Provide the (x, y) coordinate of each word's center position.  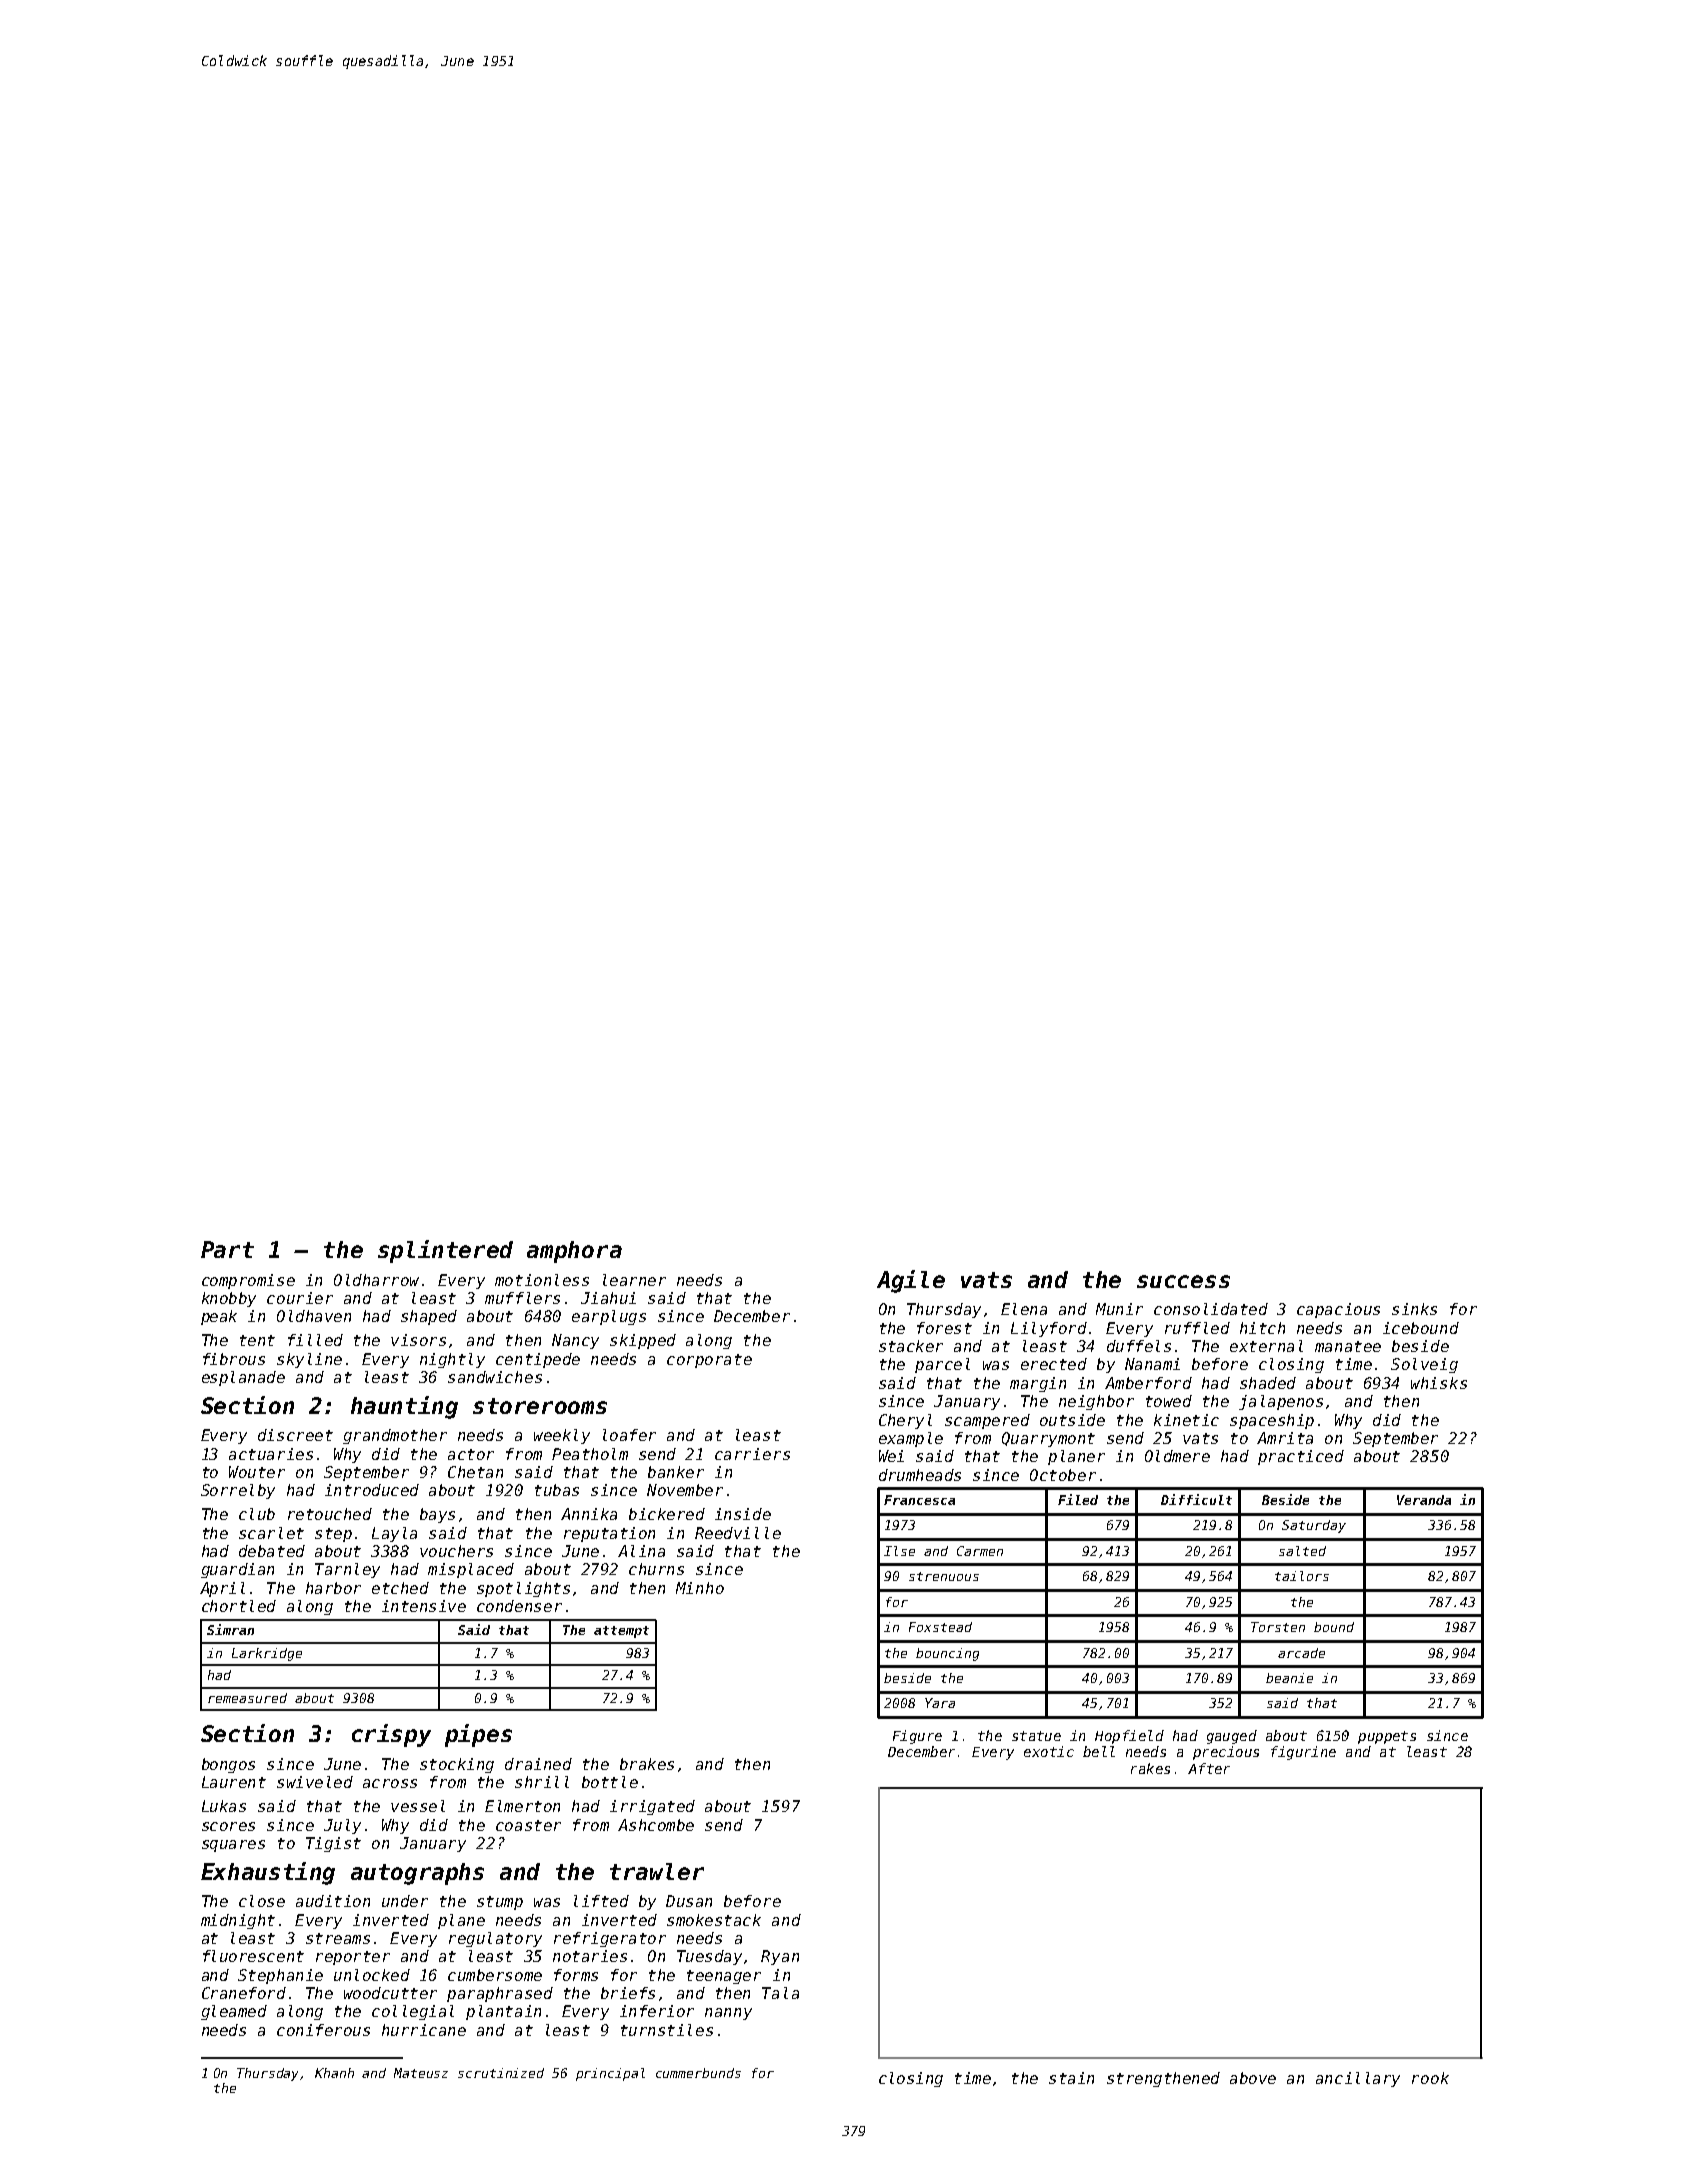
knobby (229, 1299)
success (1183, 1281)
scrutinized (501, 2073)
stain (1071, 2078)
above (1253, 2078)
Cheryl (905, 1421)
